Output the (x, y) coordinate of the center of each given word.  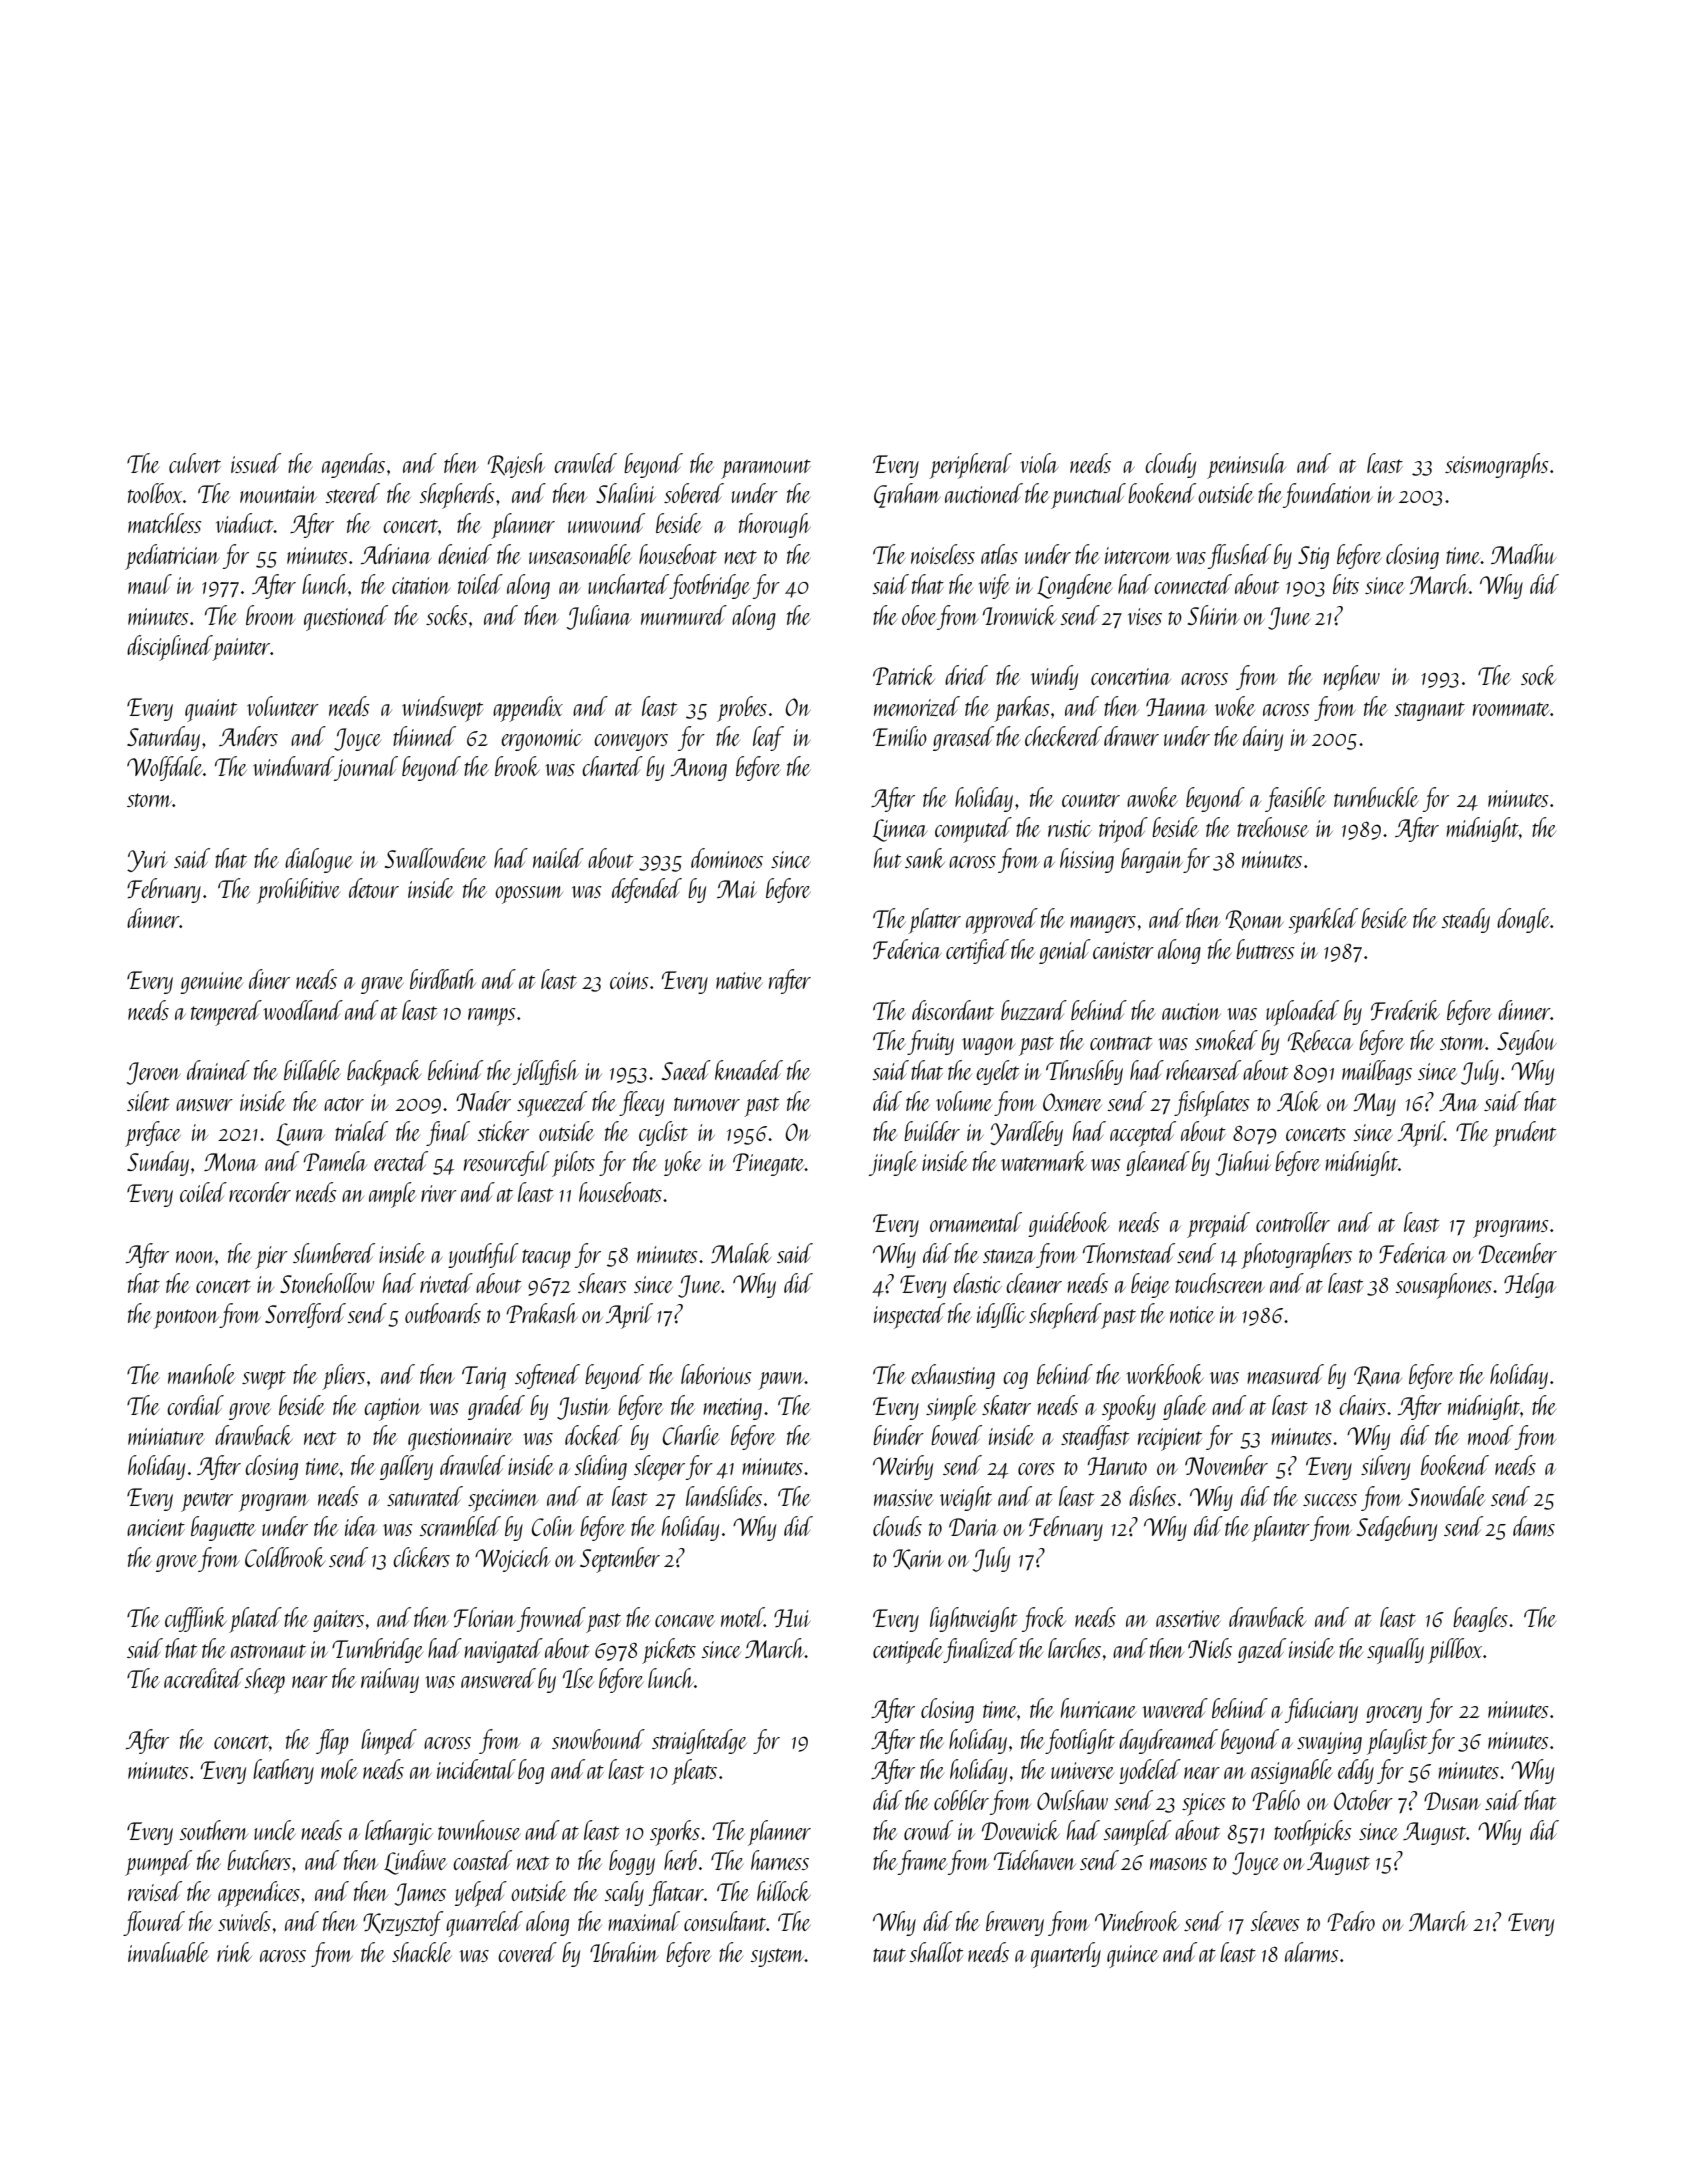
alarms (1312, 1952)
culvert (195, 463)
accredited (203, 1678)
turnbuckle (1376, 797)
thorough (775, 525)
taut (889, 1955)
